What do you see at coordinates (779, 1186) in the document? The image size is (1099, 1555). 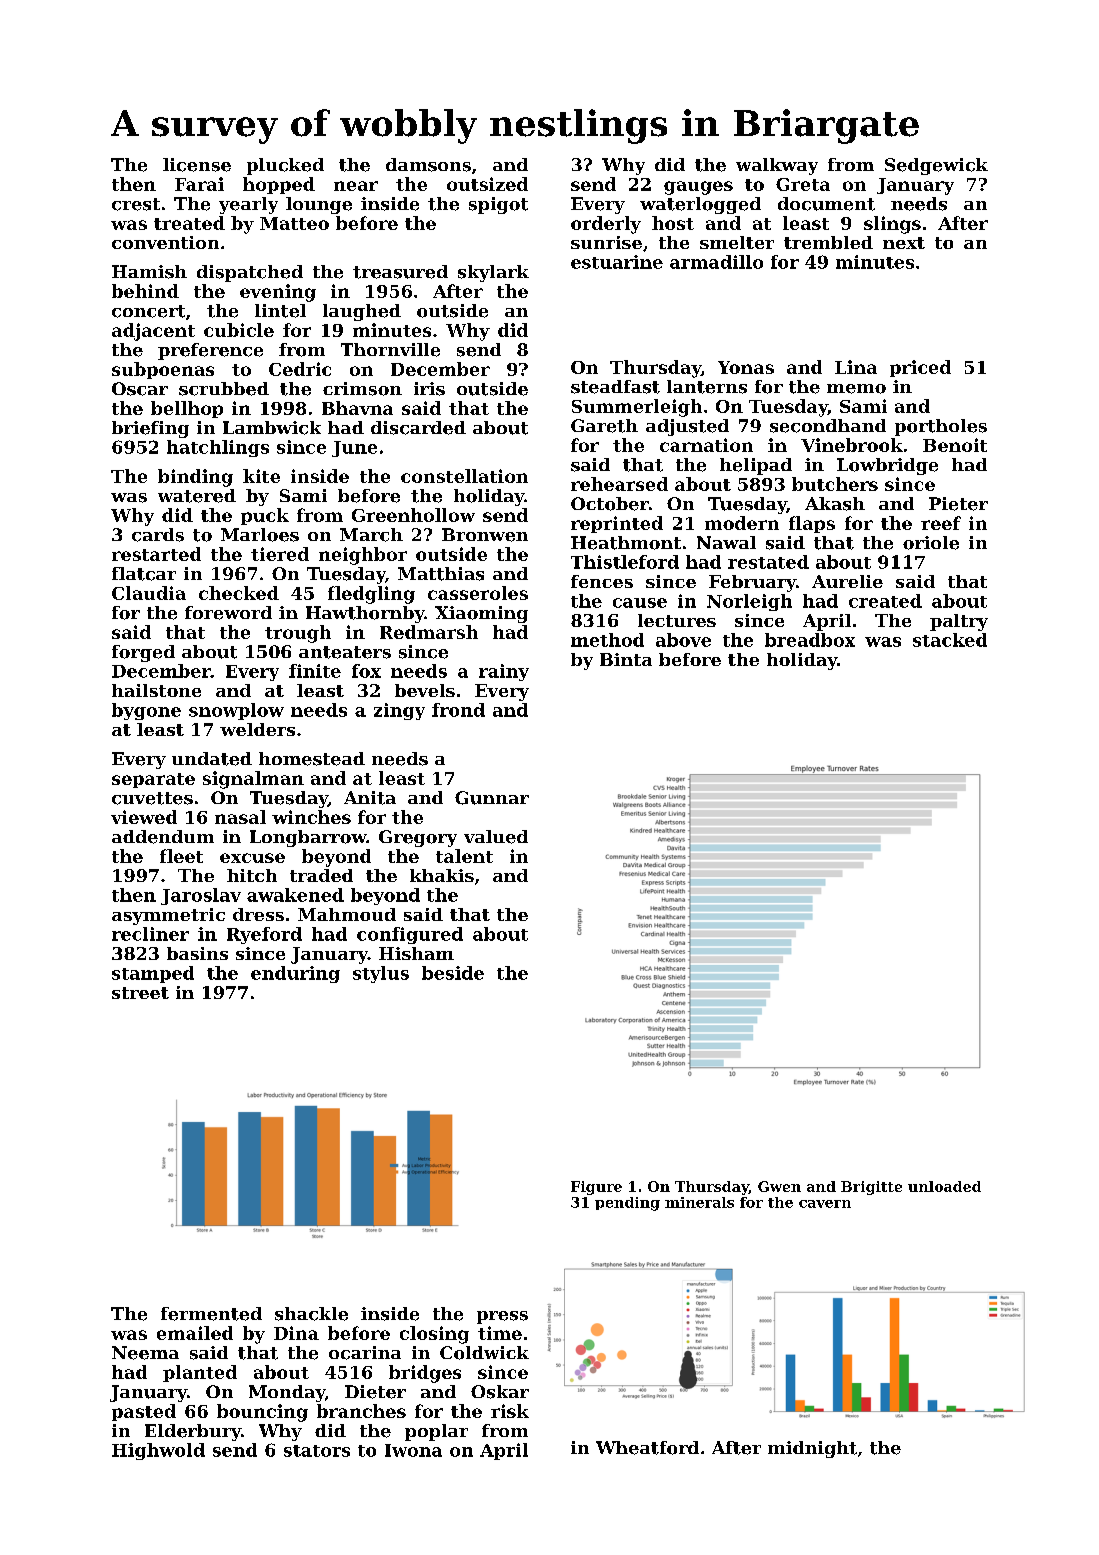 I see `Gwen` at bounding box center [779, 1186].
